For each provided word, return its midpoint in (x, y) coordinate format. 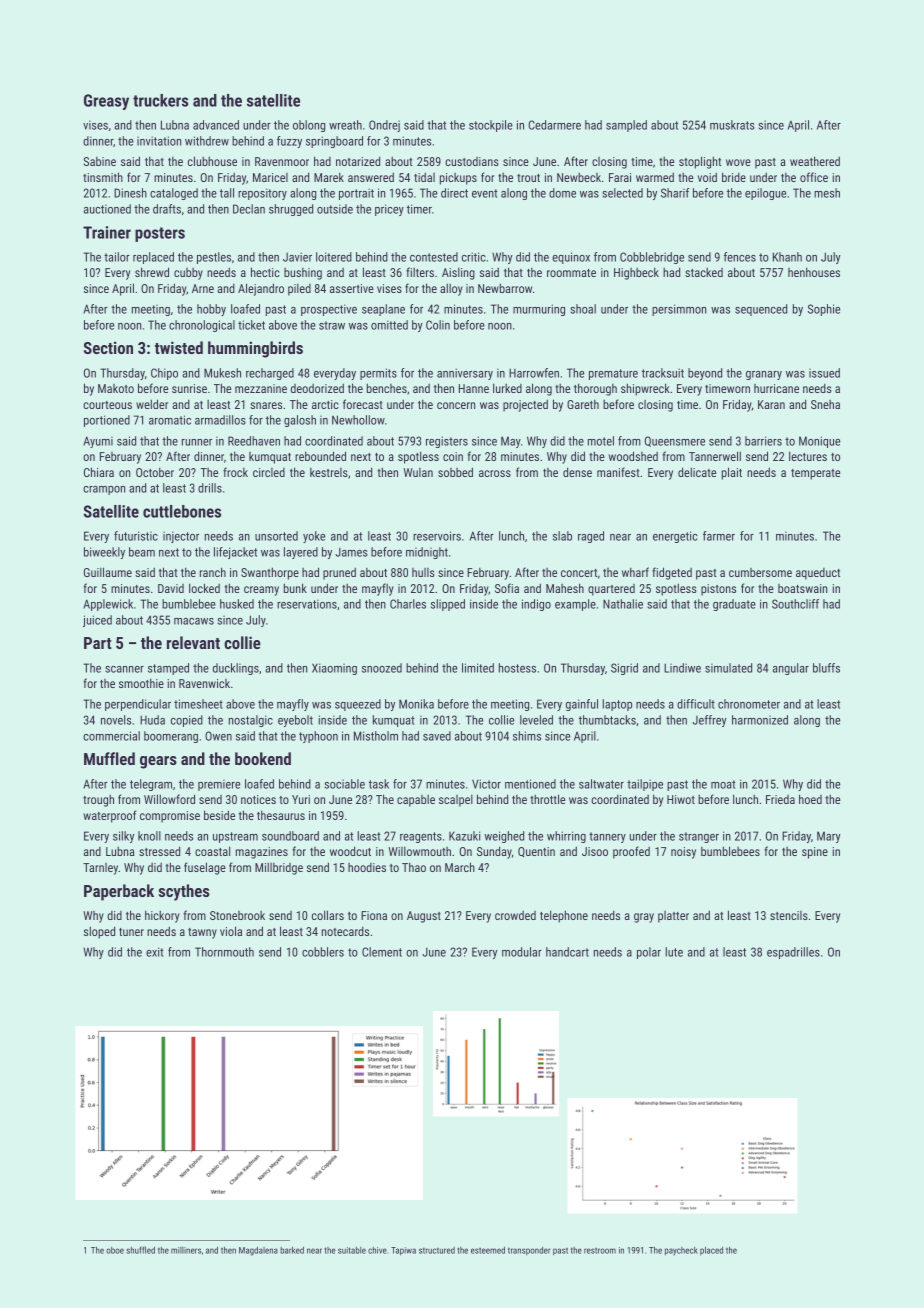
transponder (529, 1251)
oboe (115, 1250)
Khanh (787, 257)
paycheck (681, 1251)
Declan (249, 209)
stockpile (491, 126)
